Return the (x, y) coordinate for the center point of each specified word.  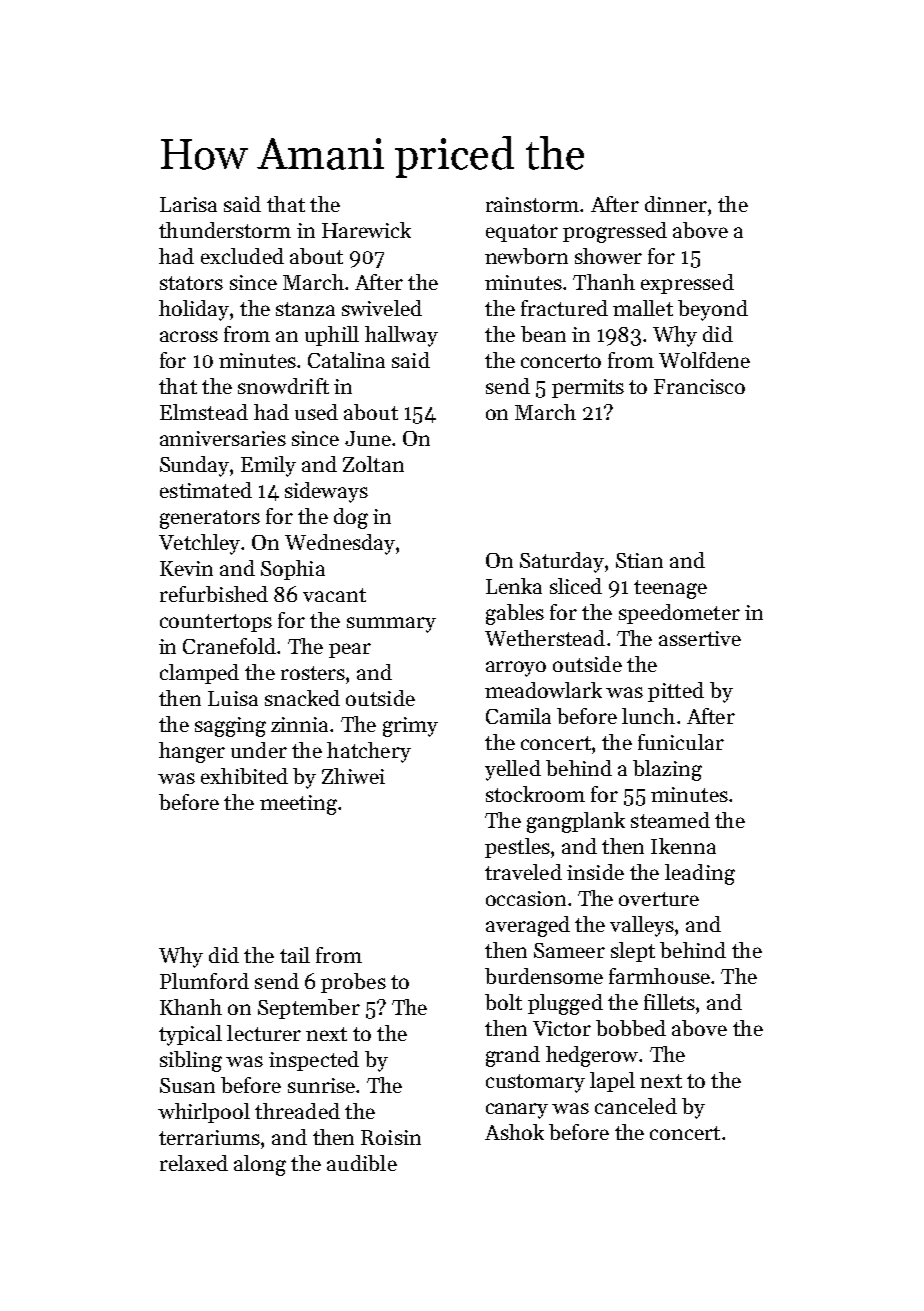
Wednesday (340, 544)
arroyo (516, 669)
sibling (191, 1061)
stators (191, 283)
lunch (648, 716)
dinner (676, 204)
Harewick (366, 230)
